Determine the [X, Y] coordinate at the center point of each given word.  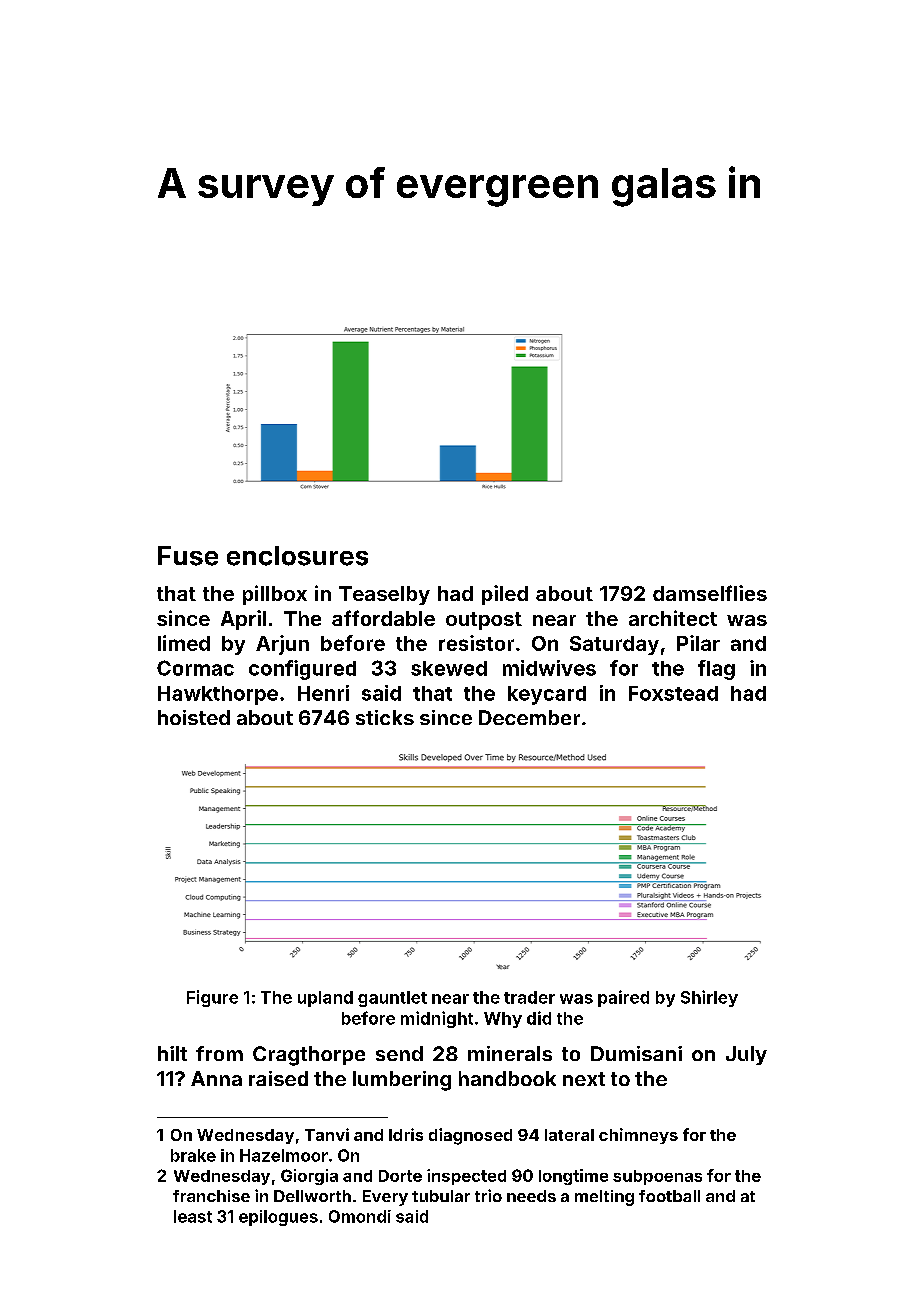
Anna [216, 1078]
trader [529, 997]
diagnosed [470, 1136]
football [669, 1196]
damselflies [710, 593]
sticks [385, 717]
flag [716, 670]
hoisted [194, 717]
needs [531, 1196]
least [193, 1216]
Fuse [188, 556]
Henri [323, 693]
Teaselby [384, 595]
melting [604, 1198]
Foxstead [673, 693]
